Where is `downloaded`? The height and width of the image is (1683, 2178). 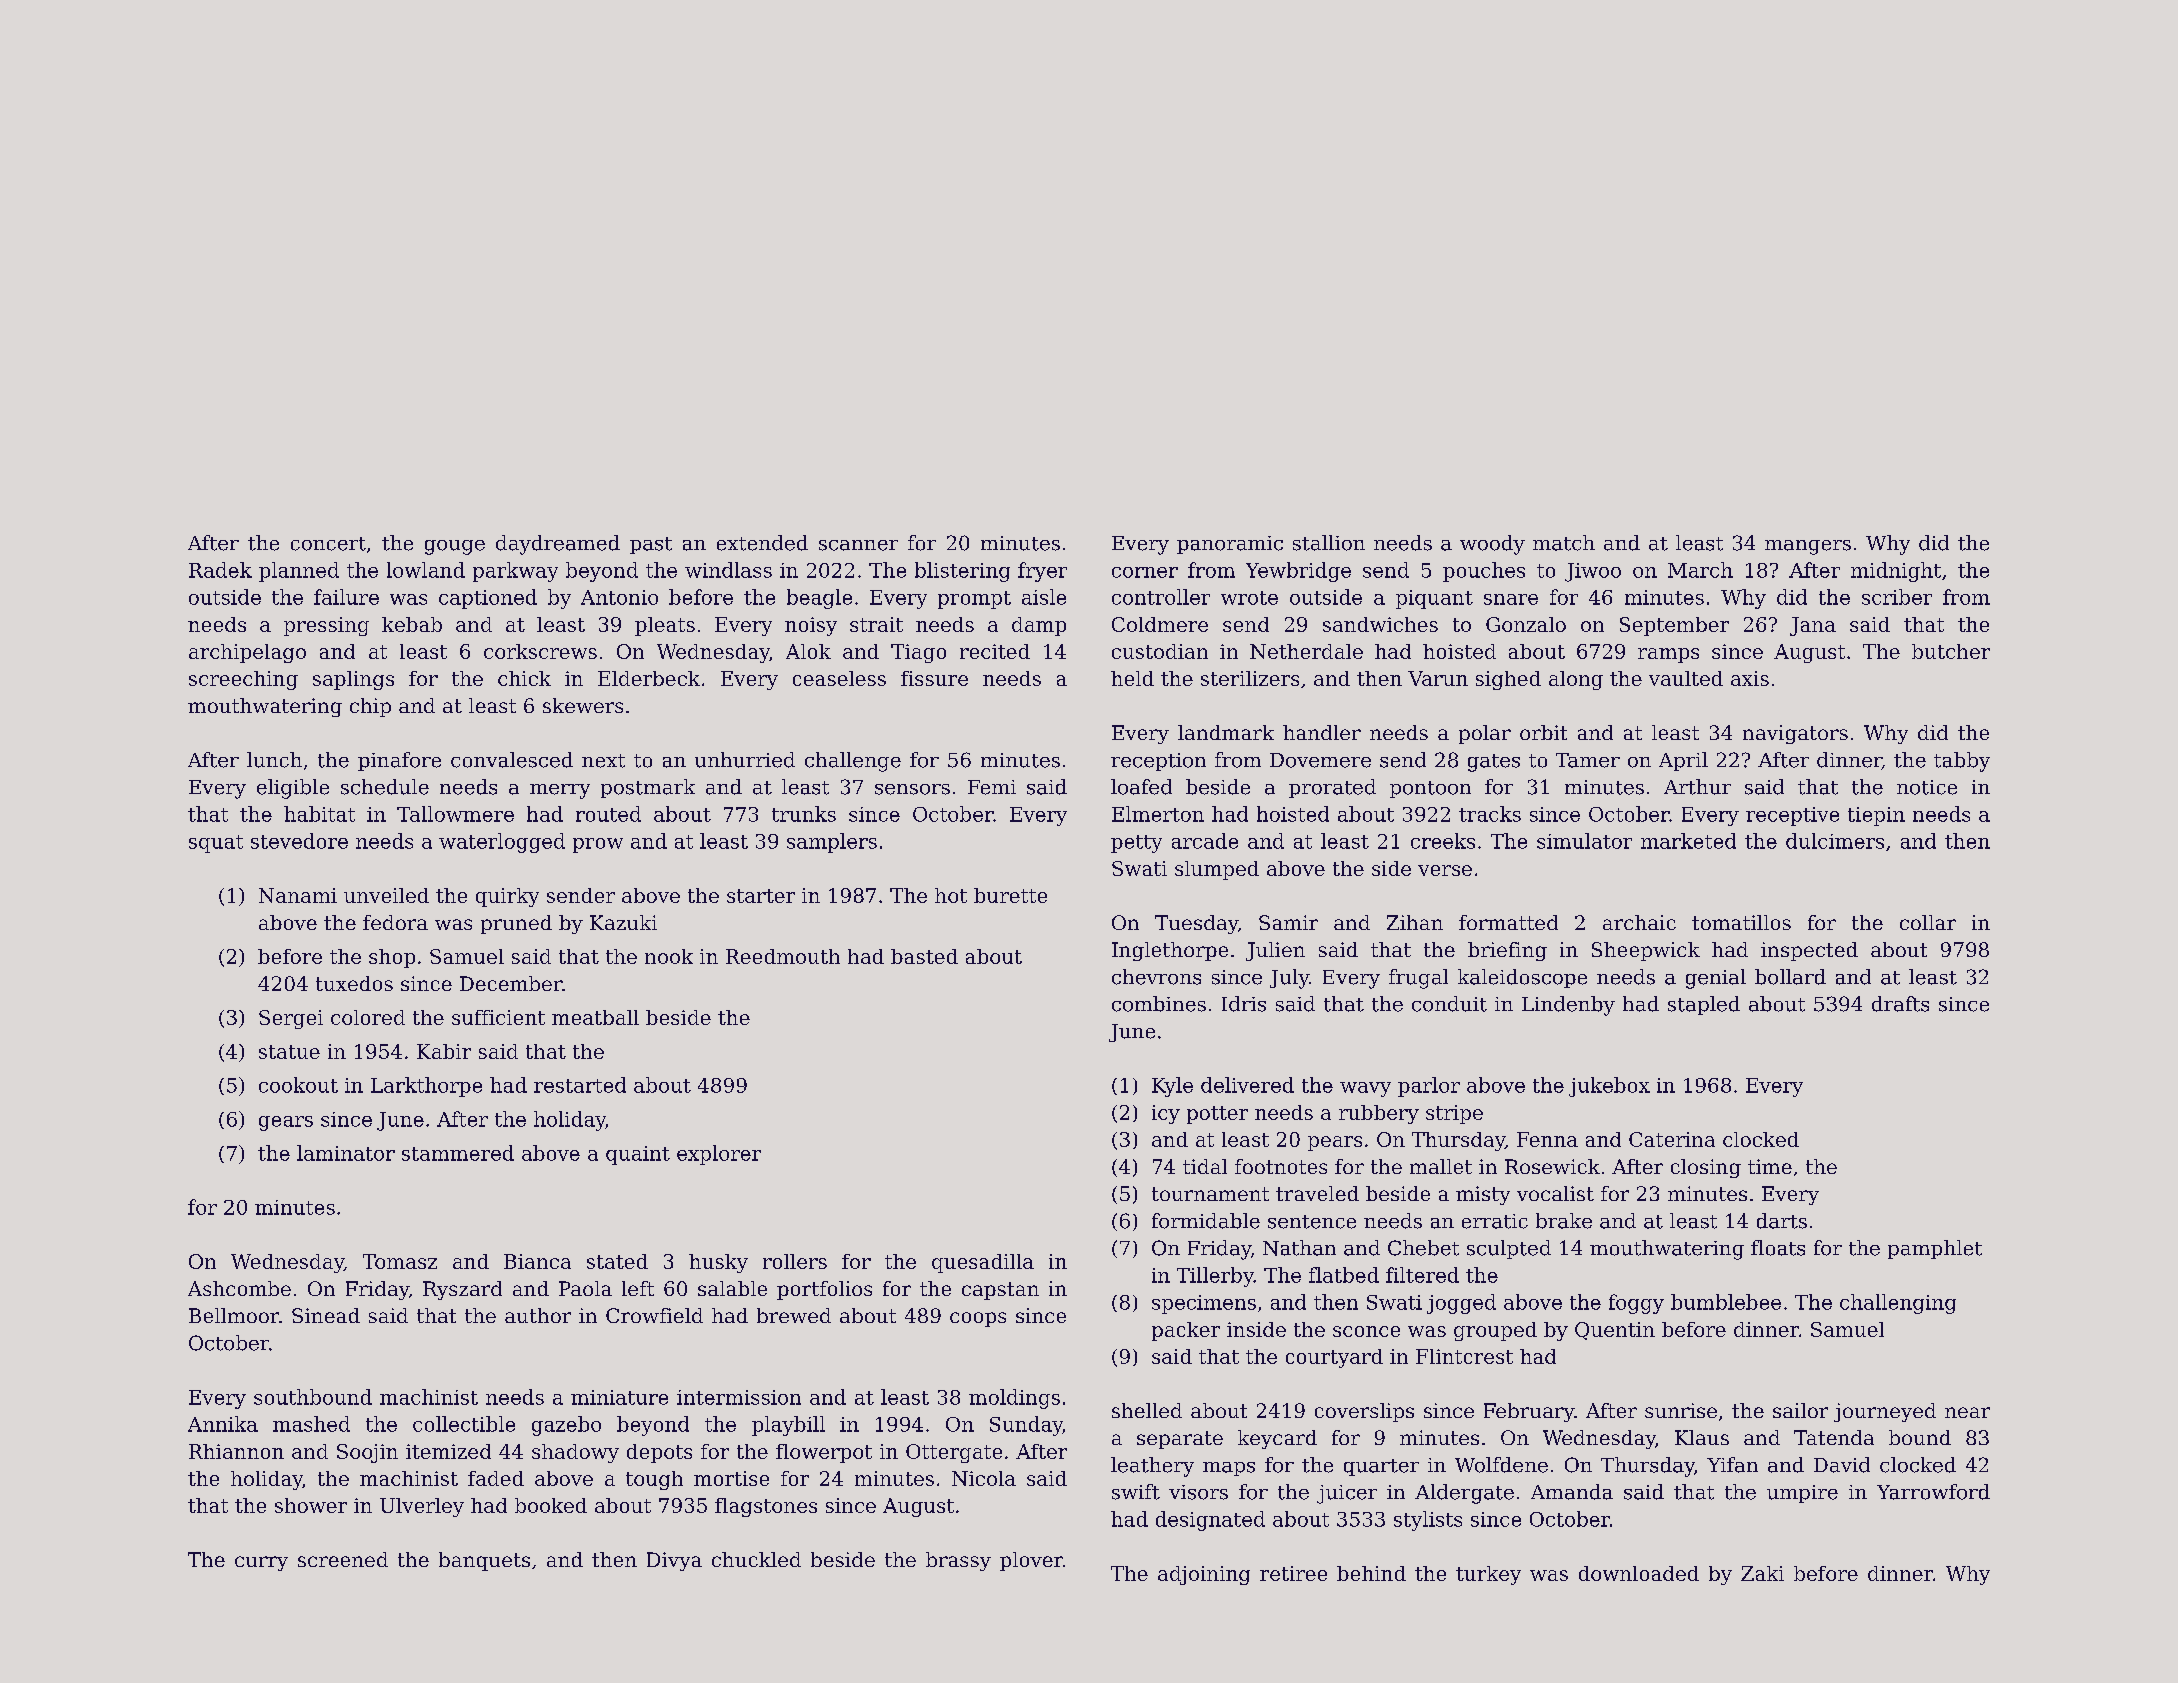
downloaded is located at coordinates (1639, 1573).
